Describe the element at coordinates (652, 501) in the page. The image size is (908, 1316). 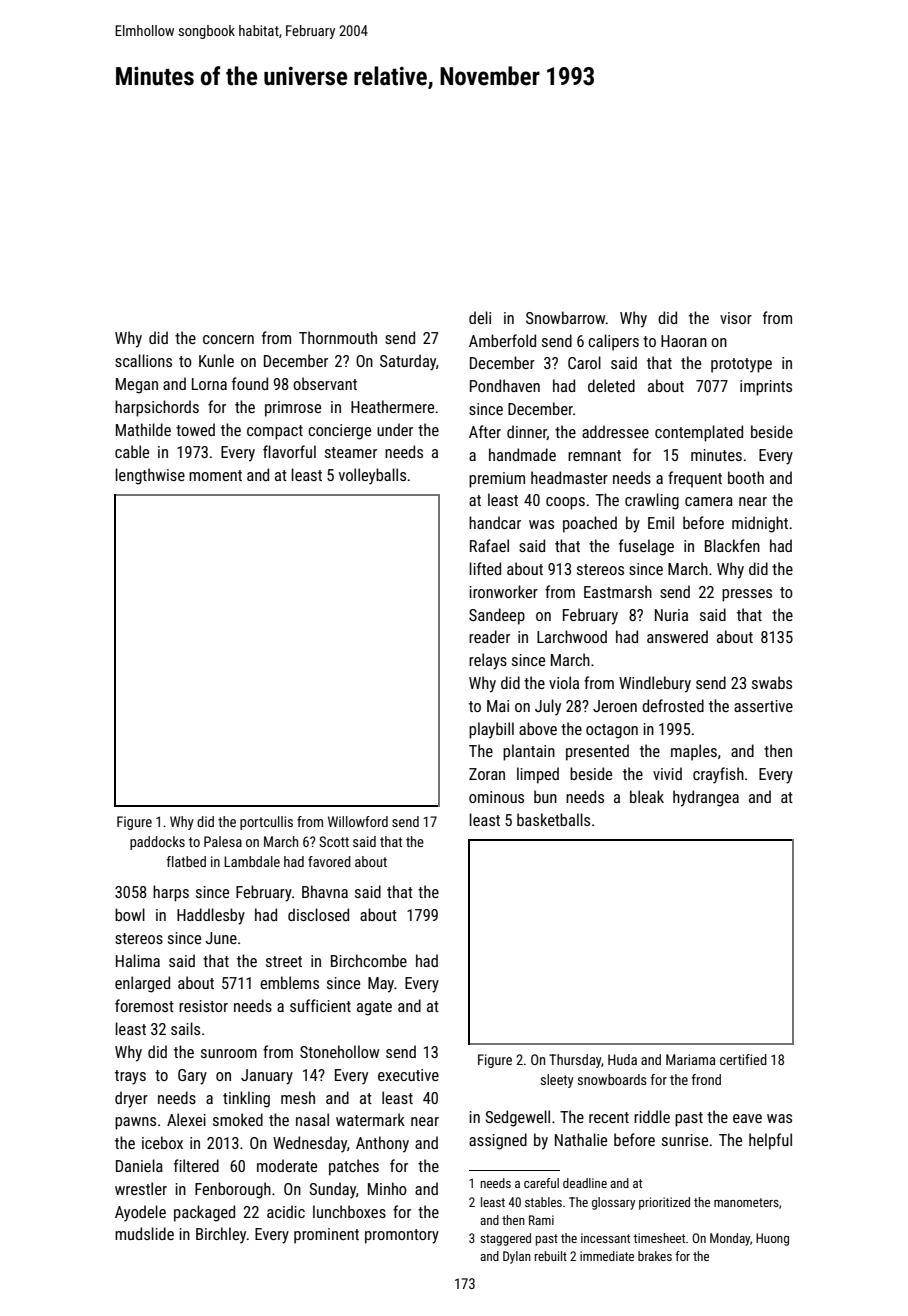
I see `crawling` at that location.
